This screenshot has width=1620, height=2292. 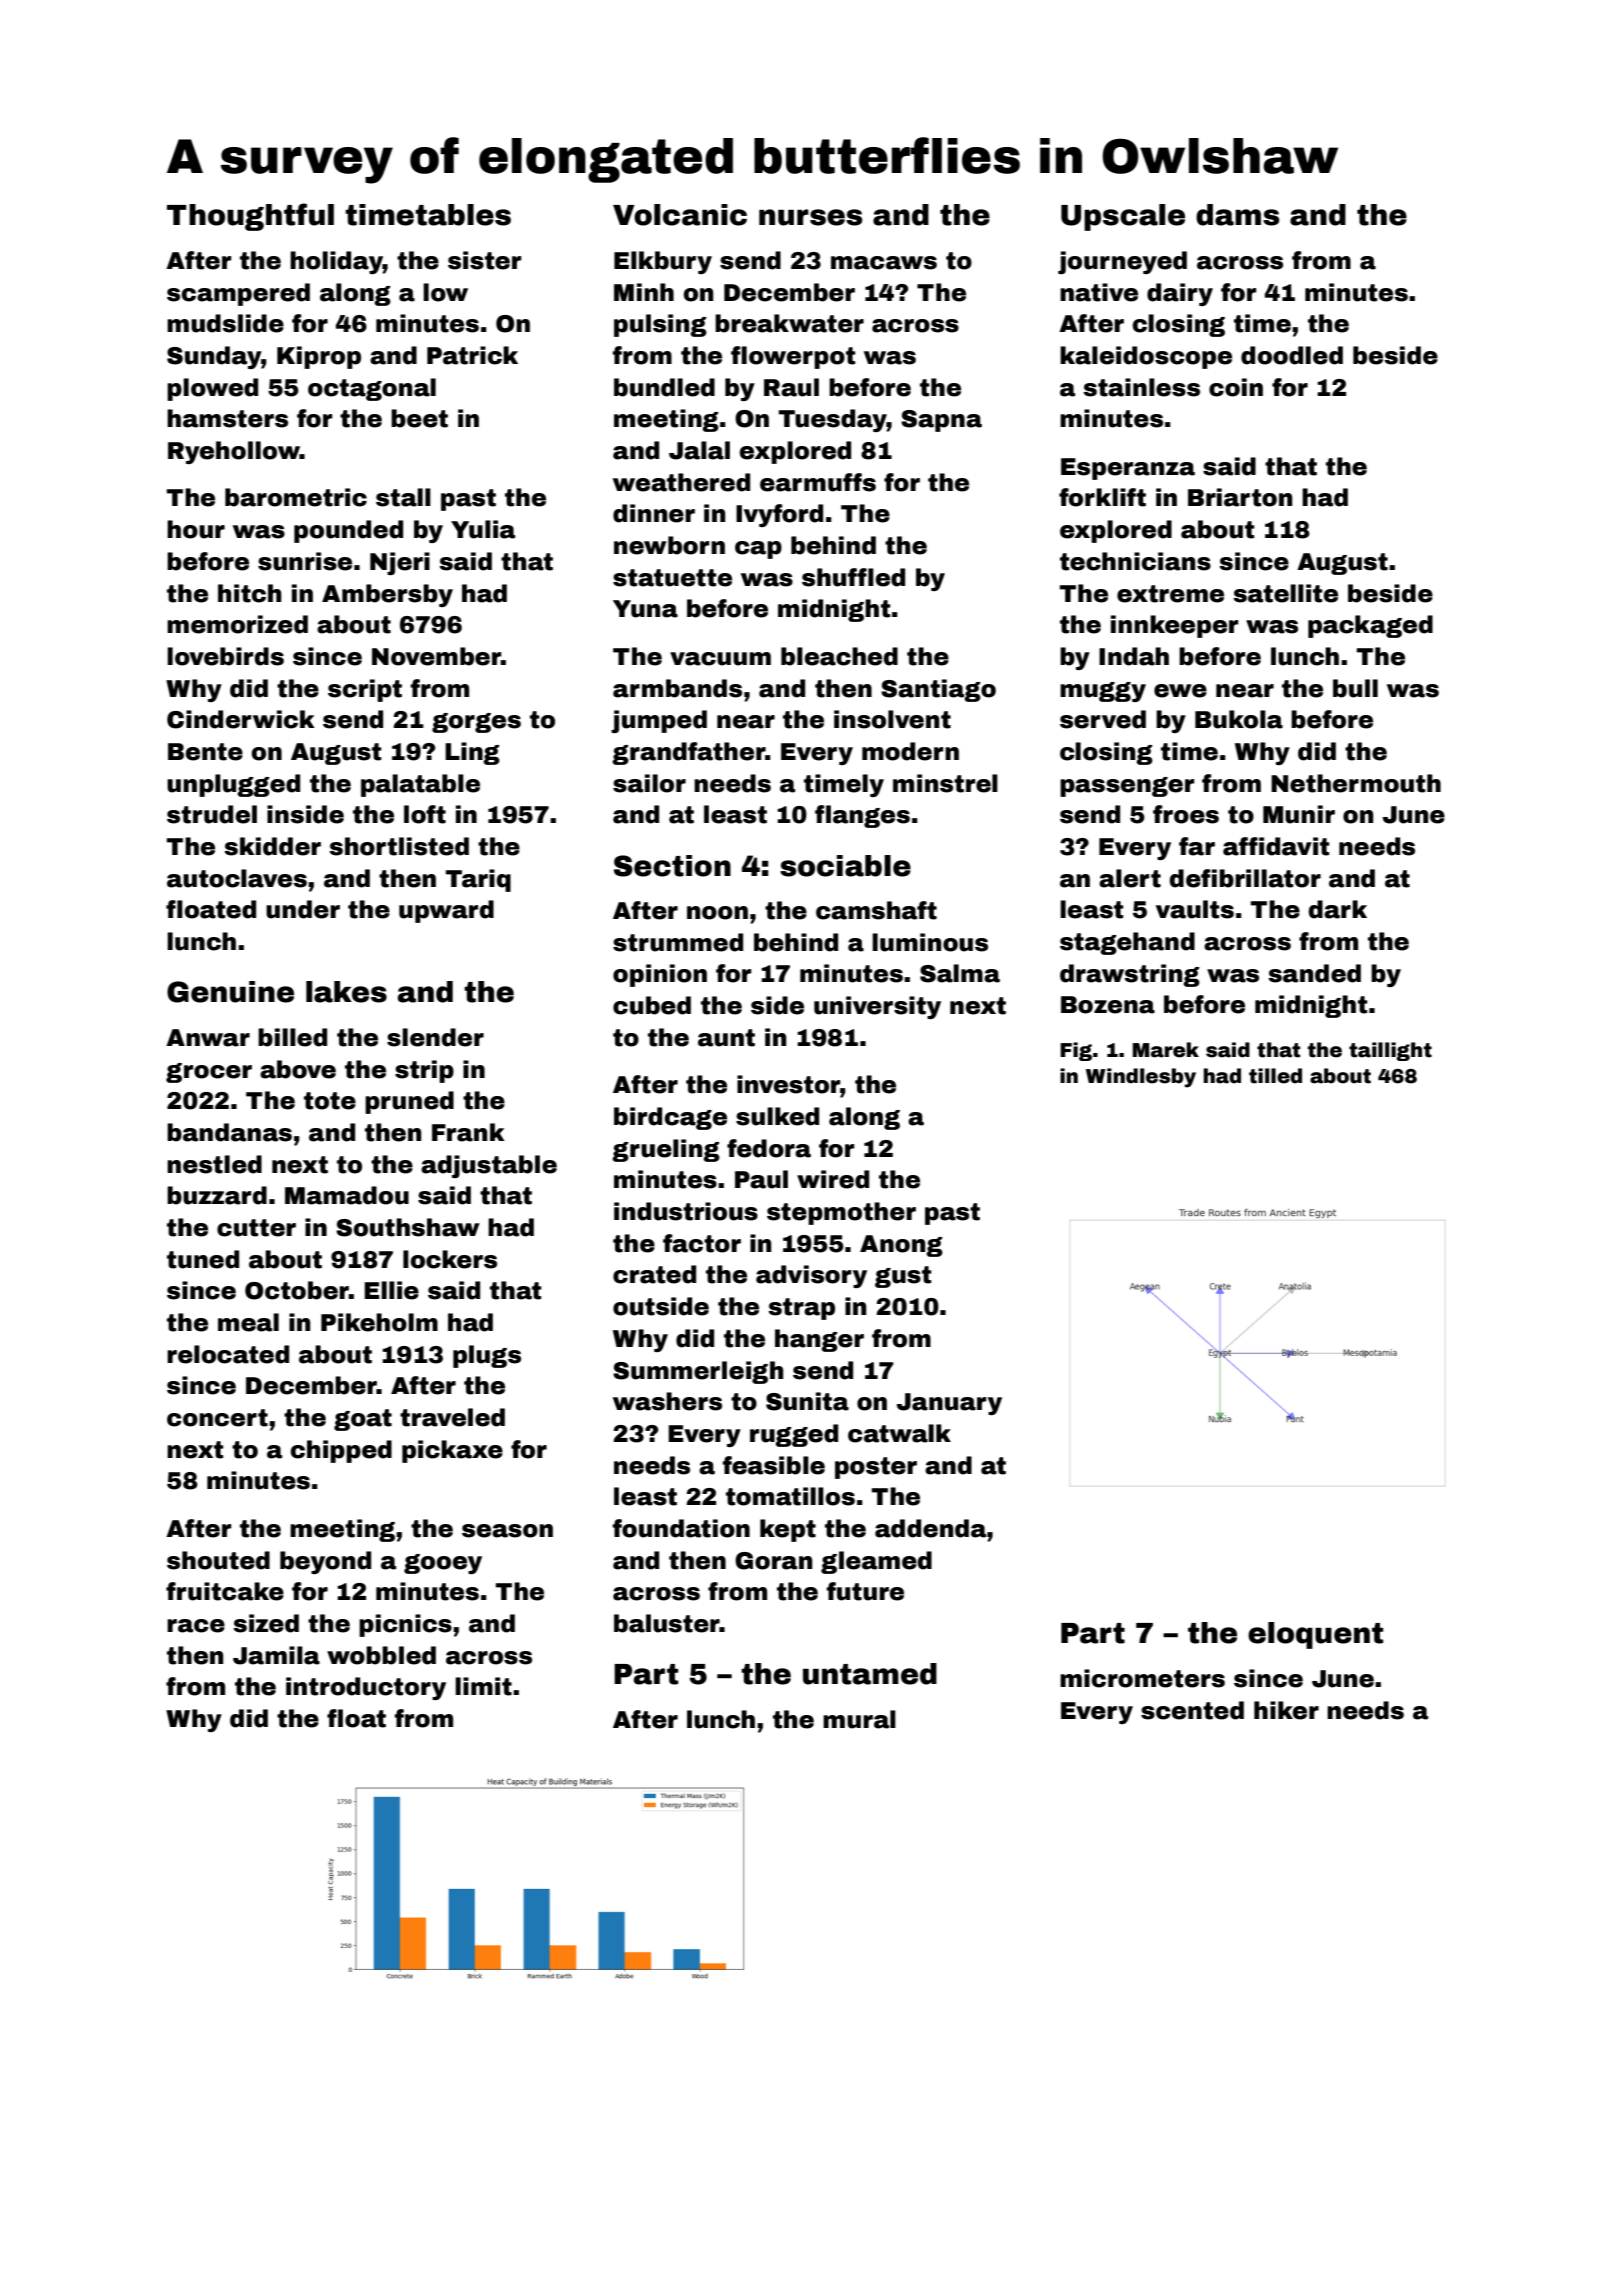 I want to click on script, so click(x=365, y=690).
